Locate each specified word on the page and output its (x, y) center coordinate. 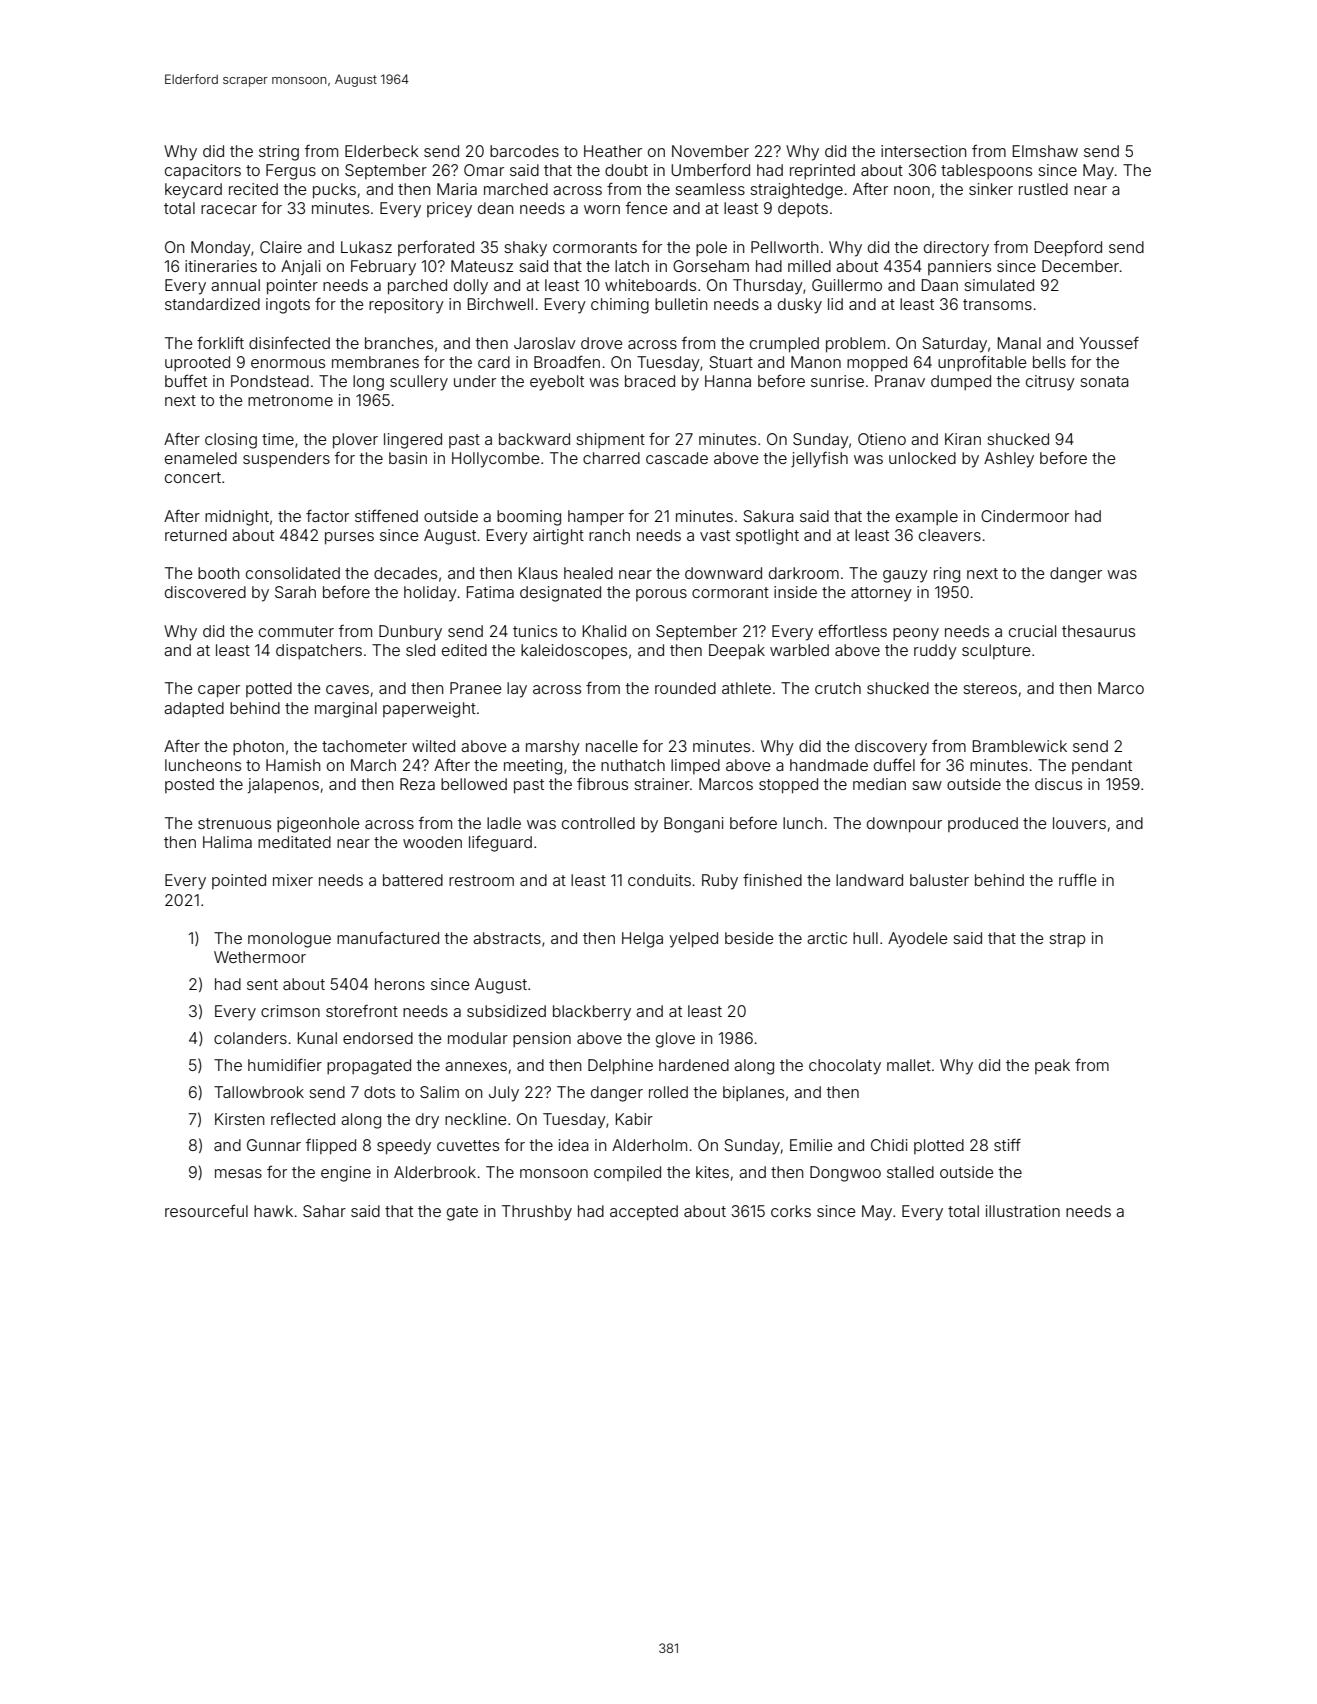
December (1080, 266)
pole (711, 248)
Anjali (301, 267)
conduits (659, 880)
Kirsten (240, 1119)
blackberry (592, 1013)
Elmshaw (1045, 151)
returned (196, 535)
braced (650, 381)
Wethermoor (260, 957)
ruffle (1077, 879)
